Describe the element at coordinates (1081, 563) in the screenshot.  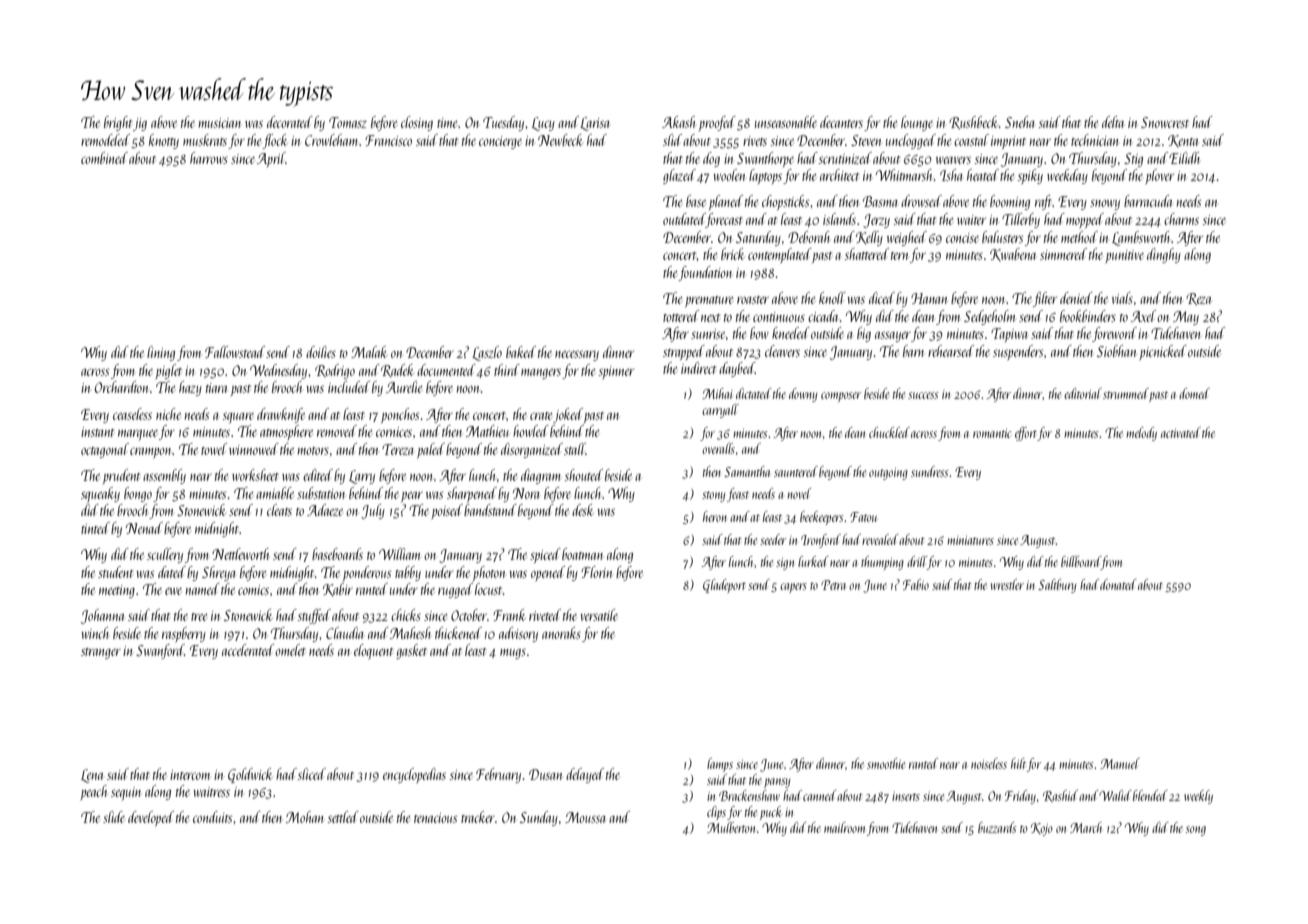
I see `billboard` at that location.
